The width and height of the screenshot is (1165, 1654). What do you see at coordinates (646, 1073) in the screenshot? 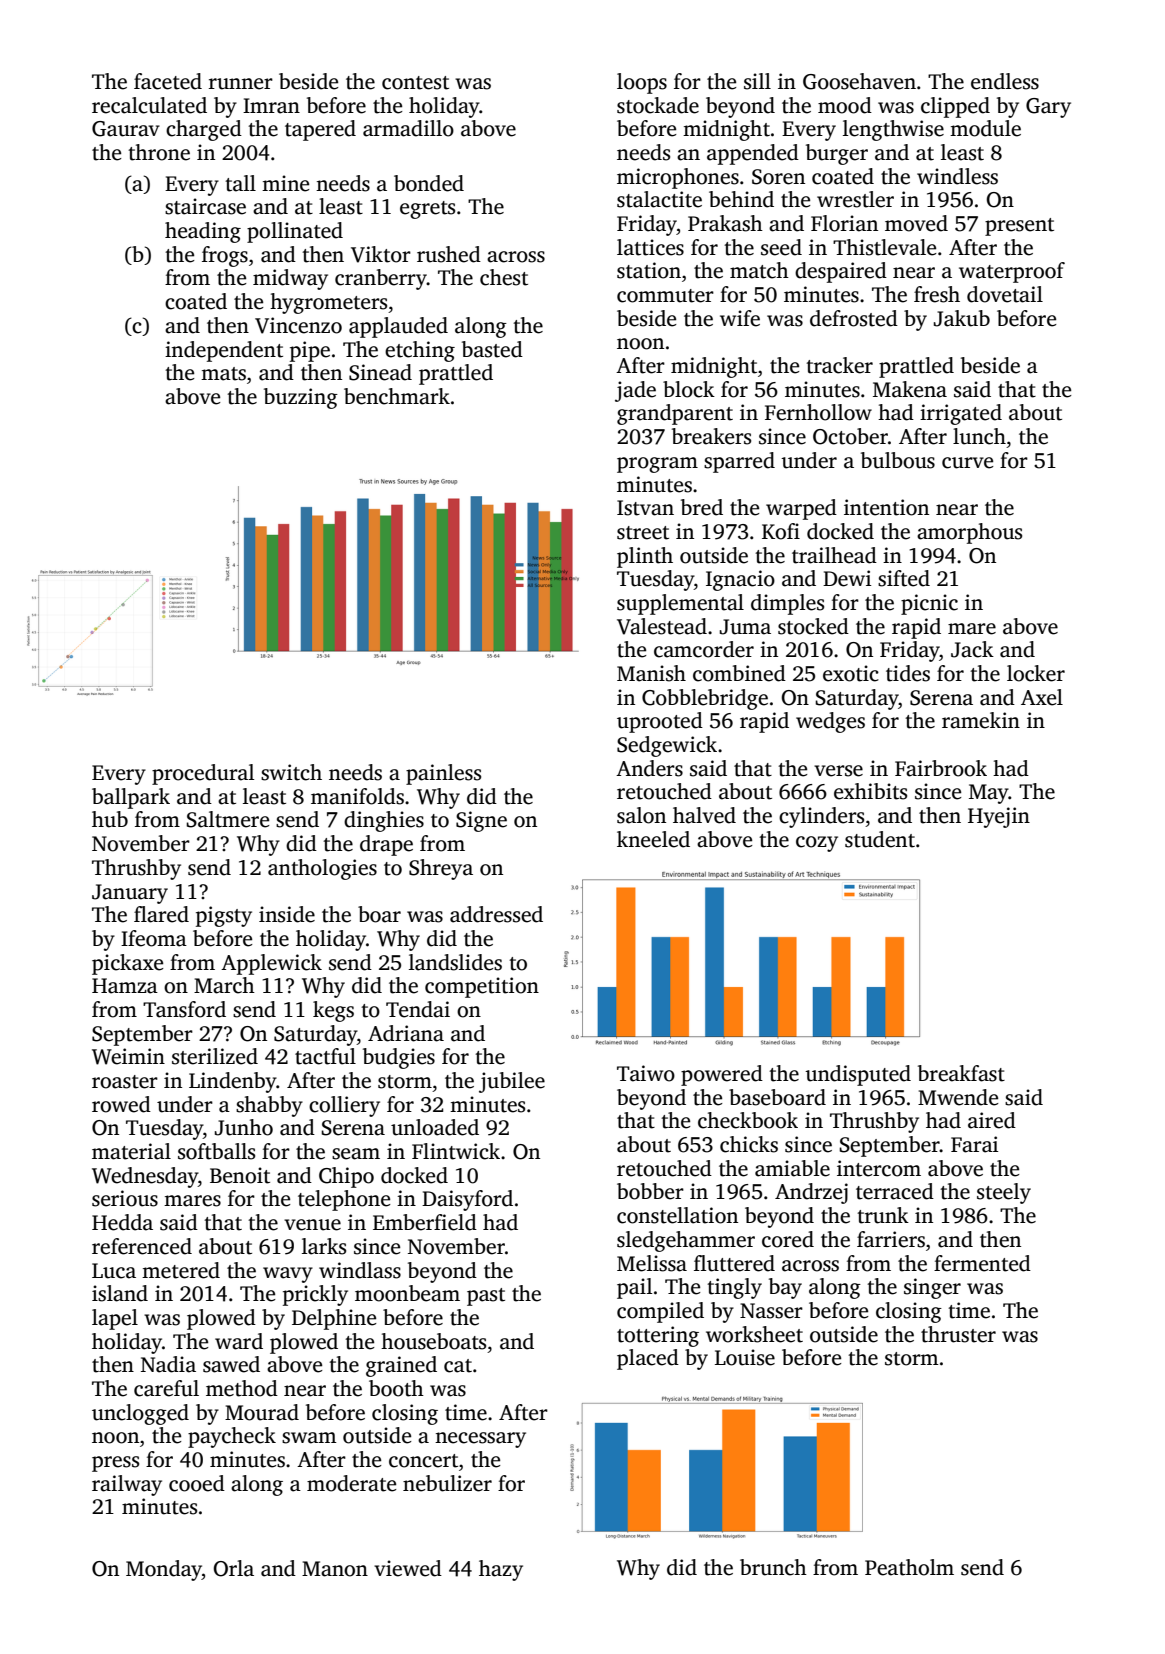
I see `Taiwo` at bounding box center [646, 1073].
